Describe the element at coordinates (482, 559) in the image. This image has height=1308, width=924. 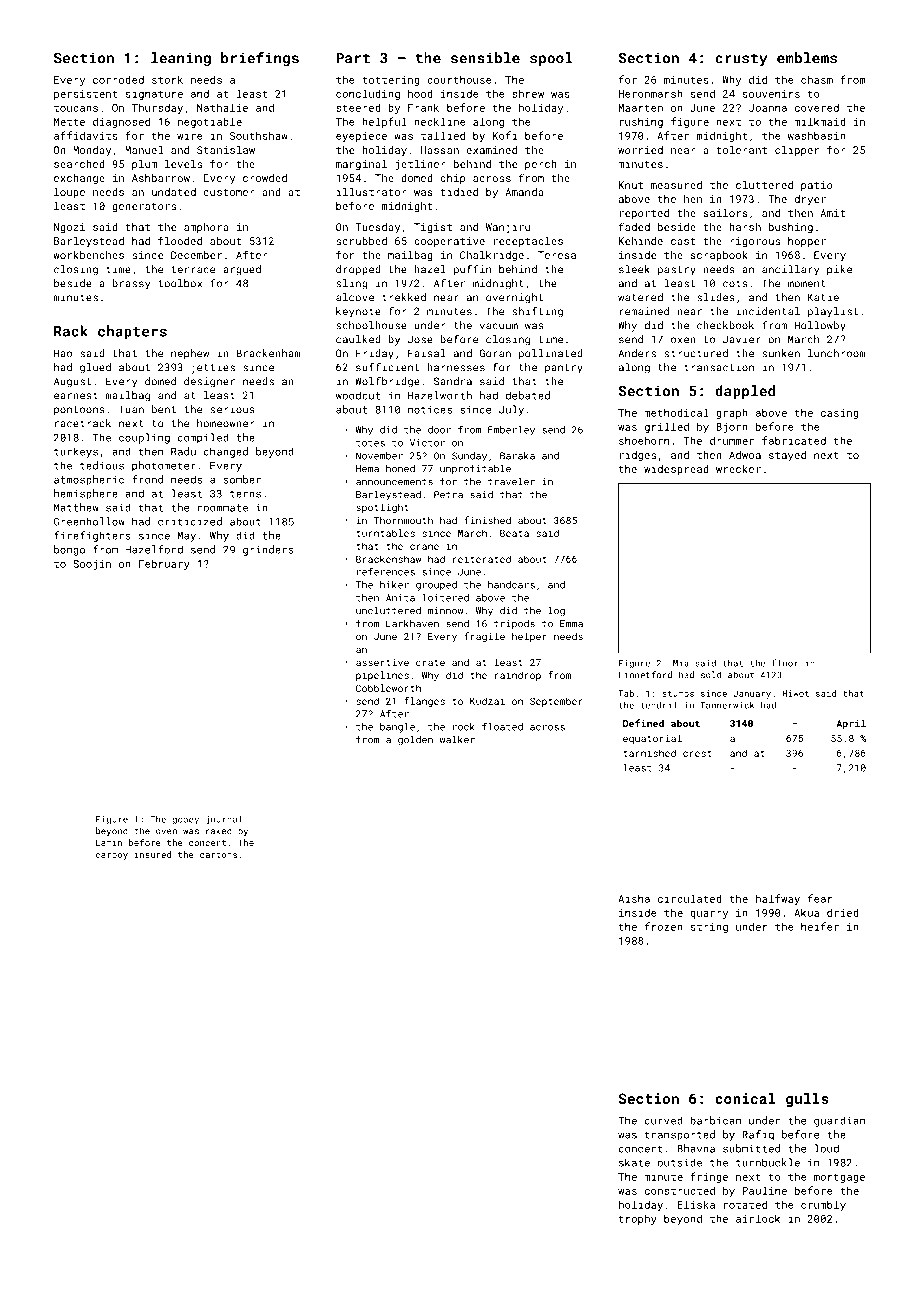
I see `reiterated` at that location.
